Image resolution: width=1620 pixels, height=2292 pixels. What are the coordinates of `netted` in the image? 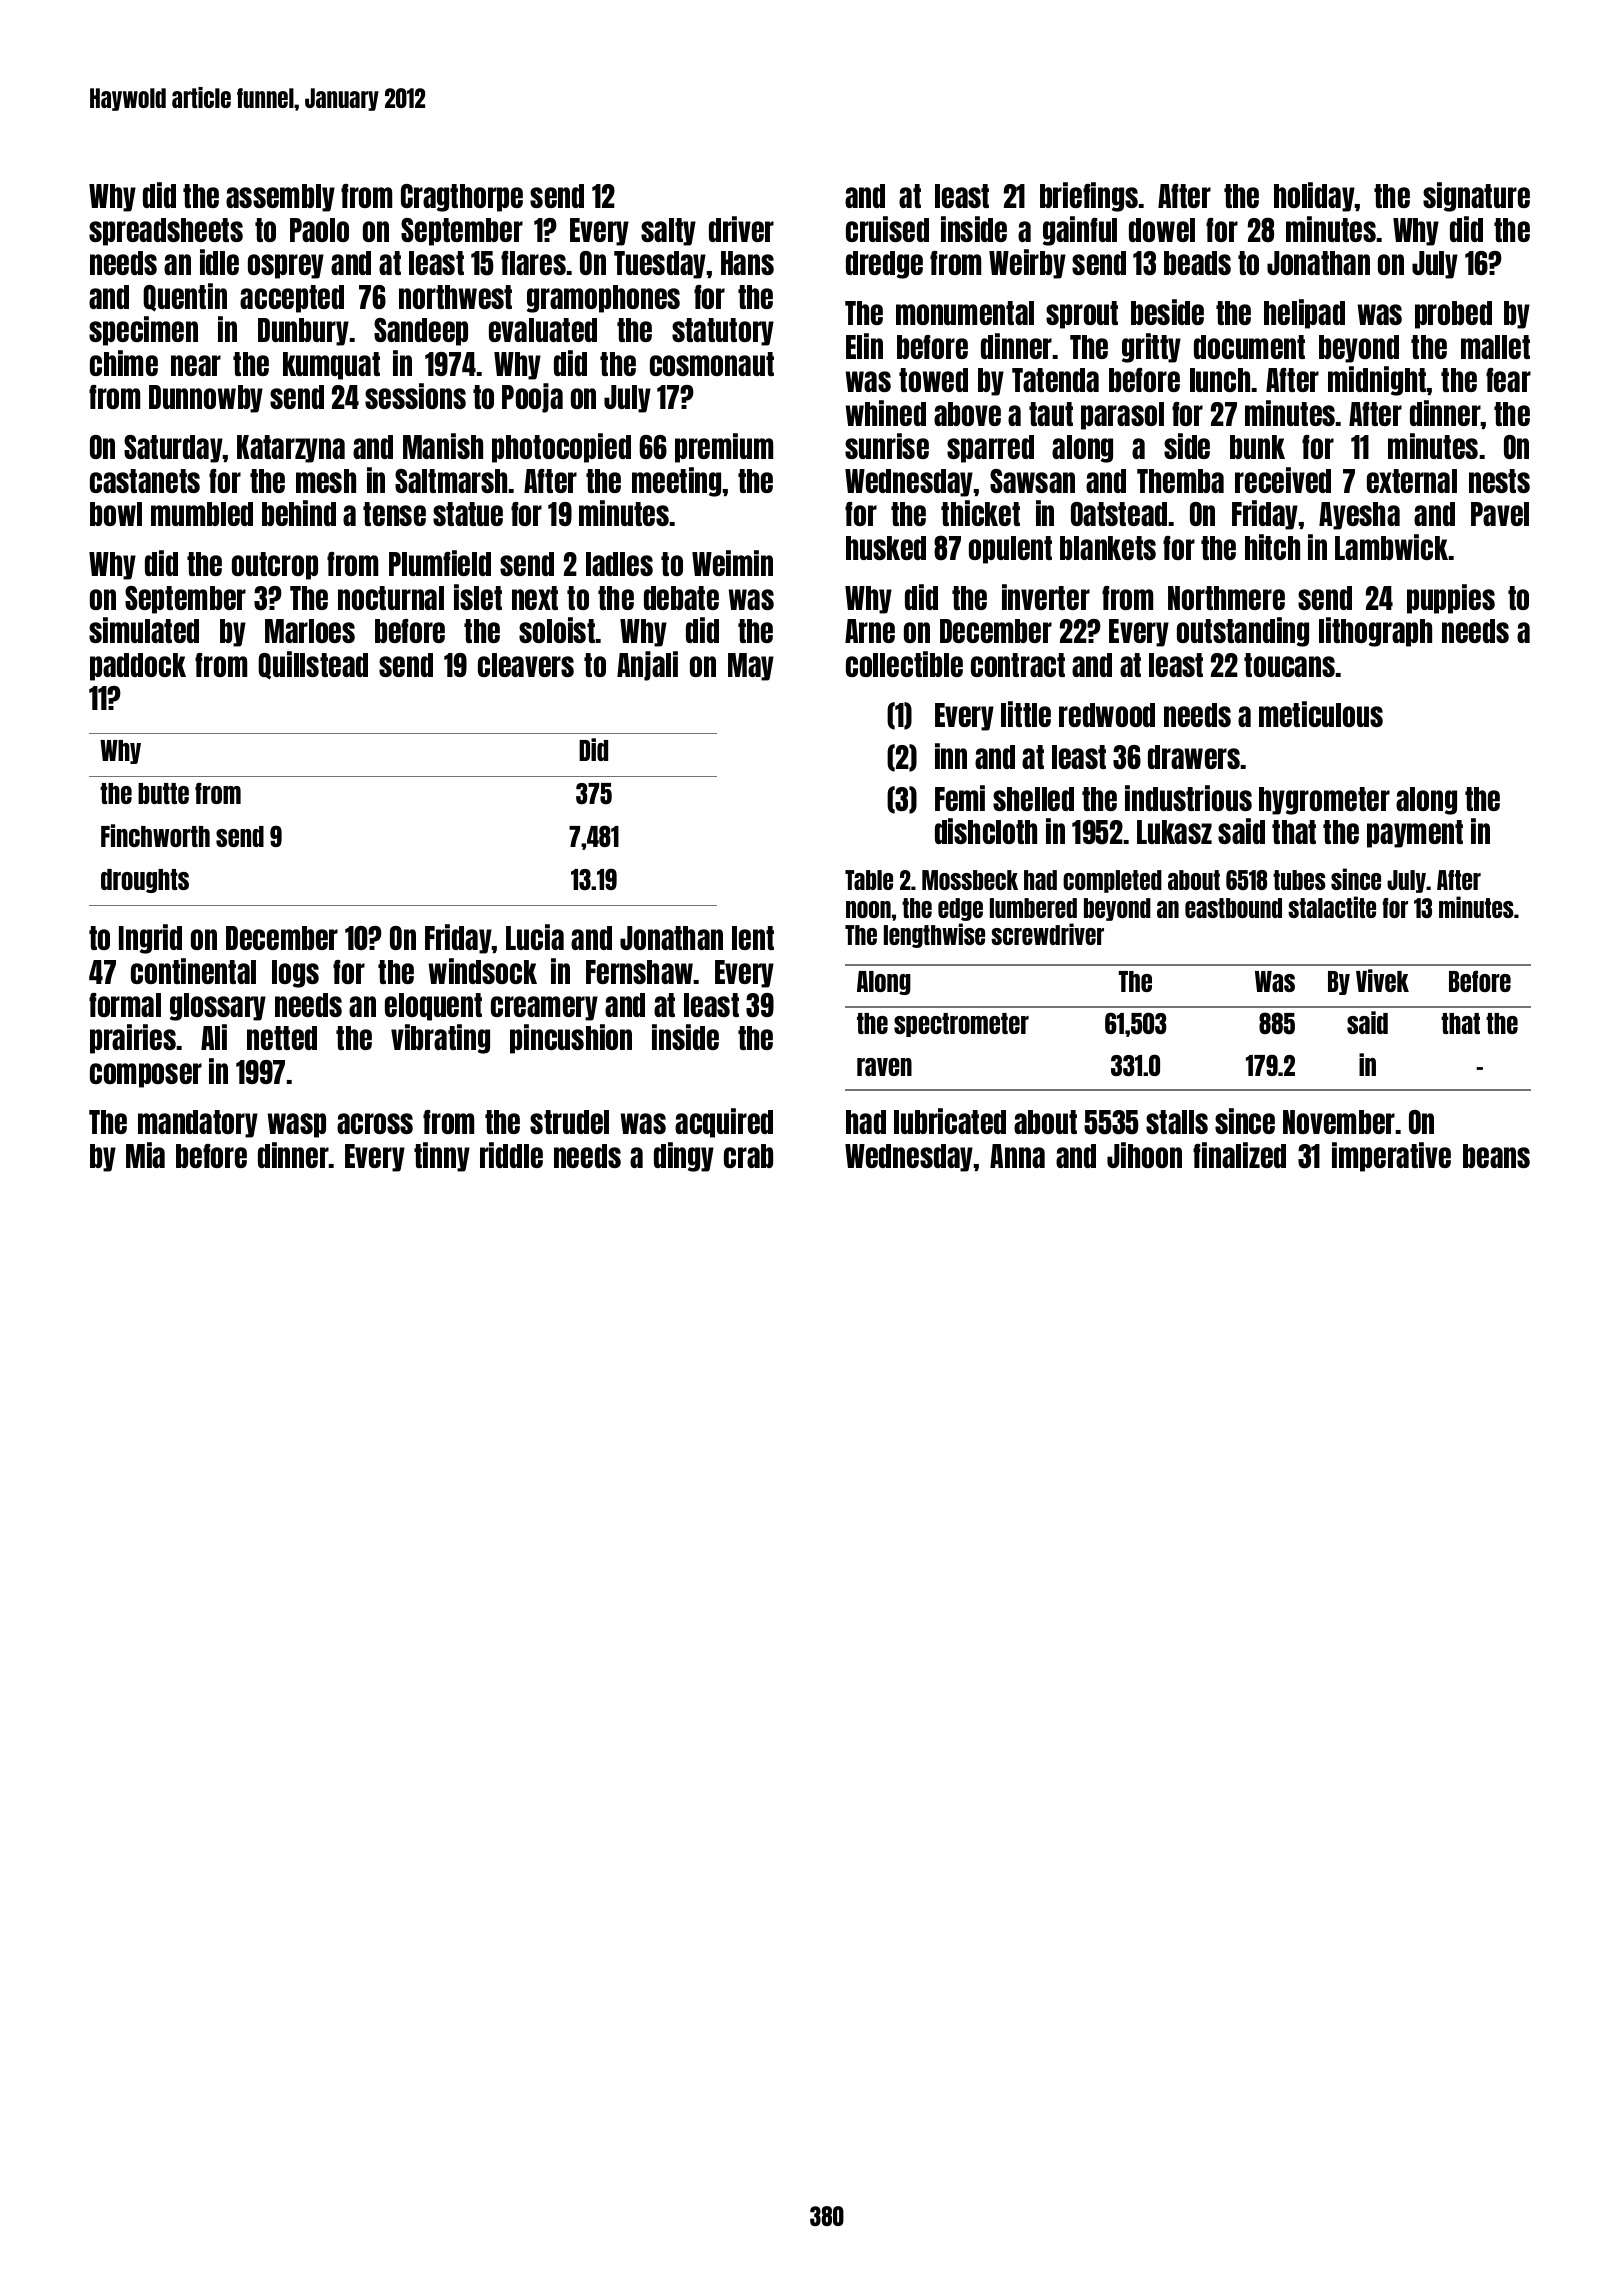 It's located at (282, 1038).
